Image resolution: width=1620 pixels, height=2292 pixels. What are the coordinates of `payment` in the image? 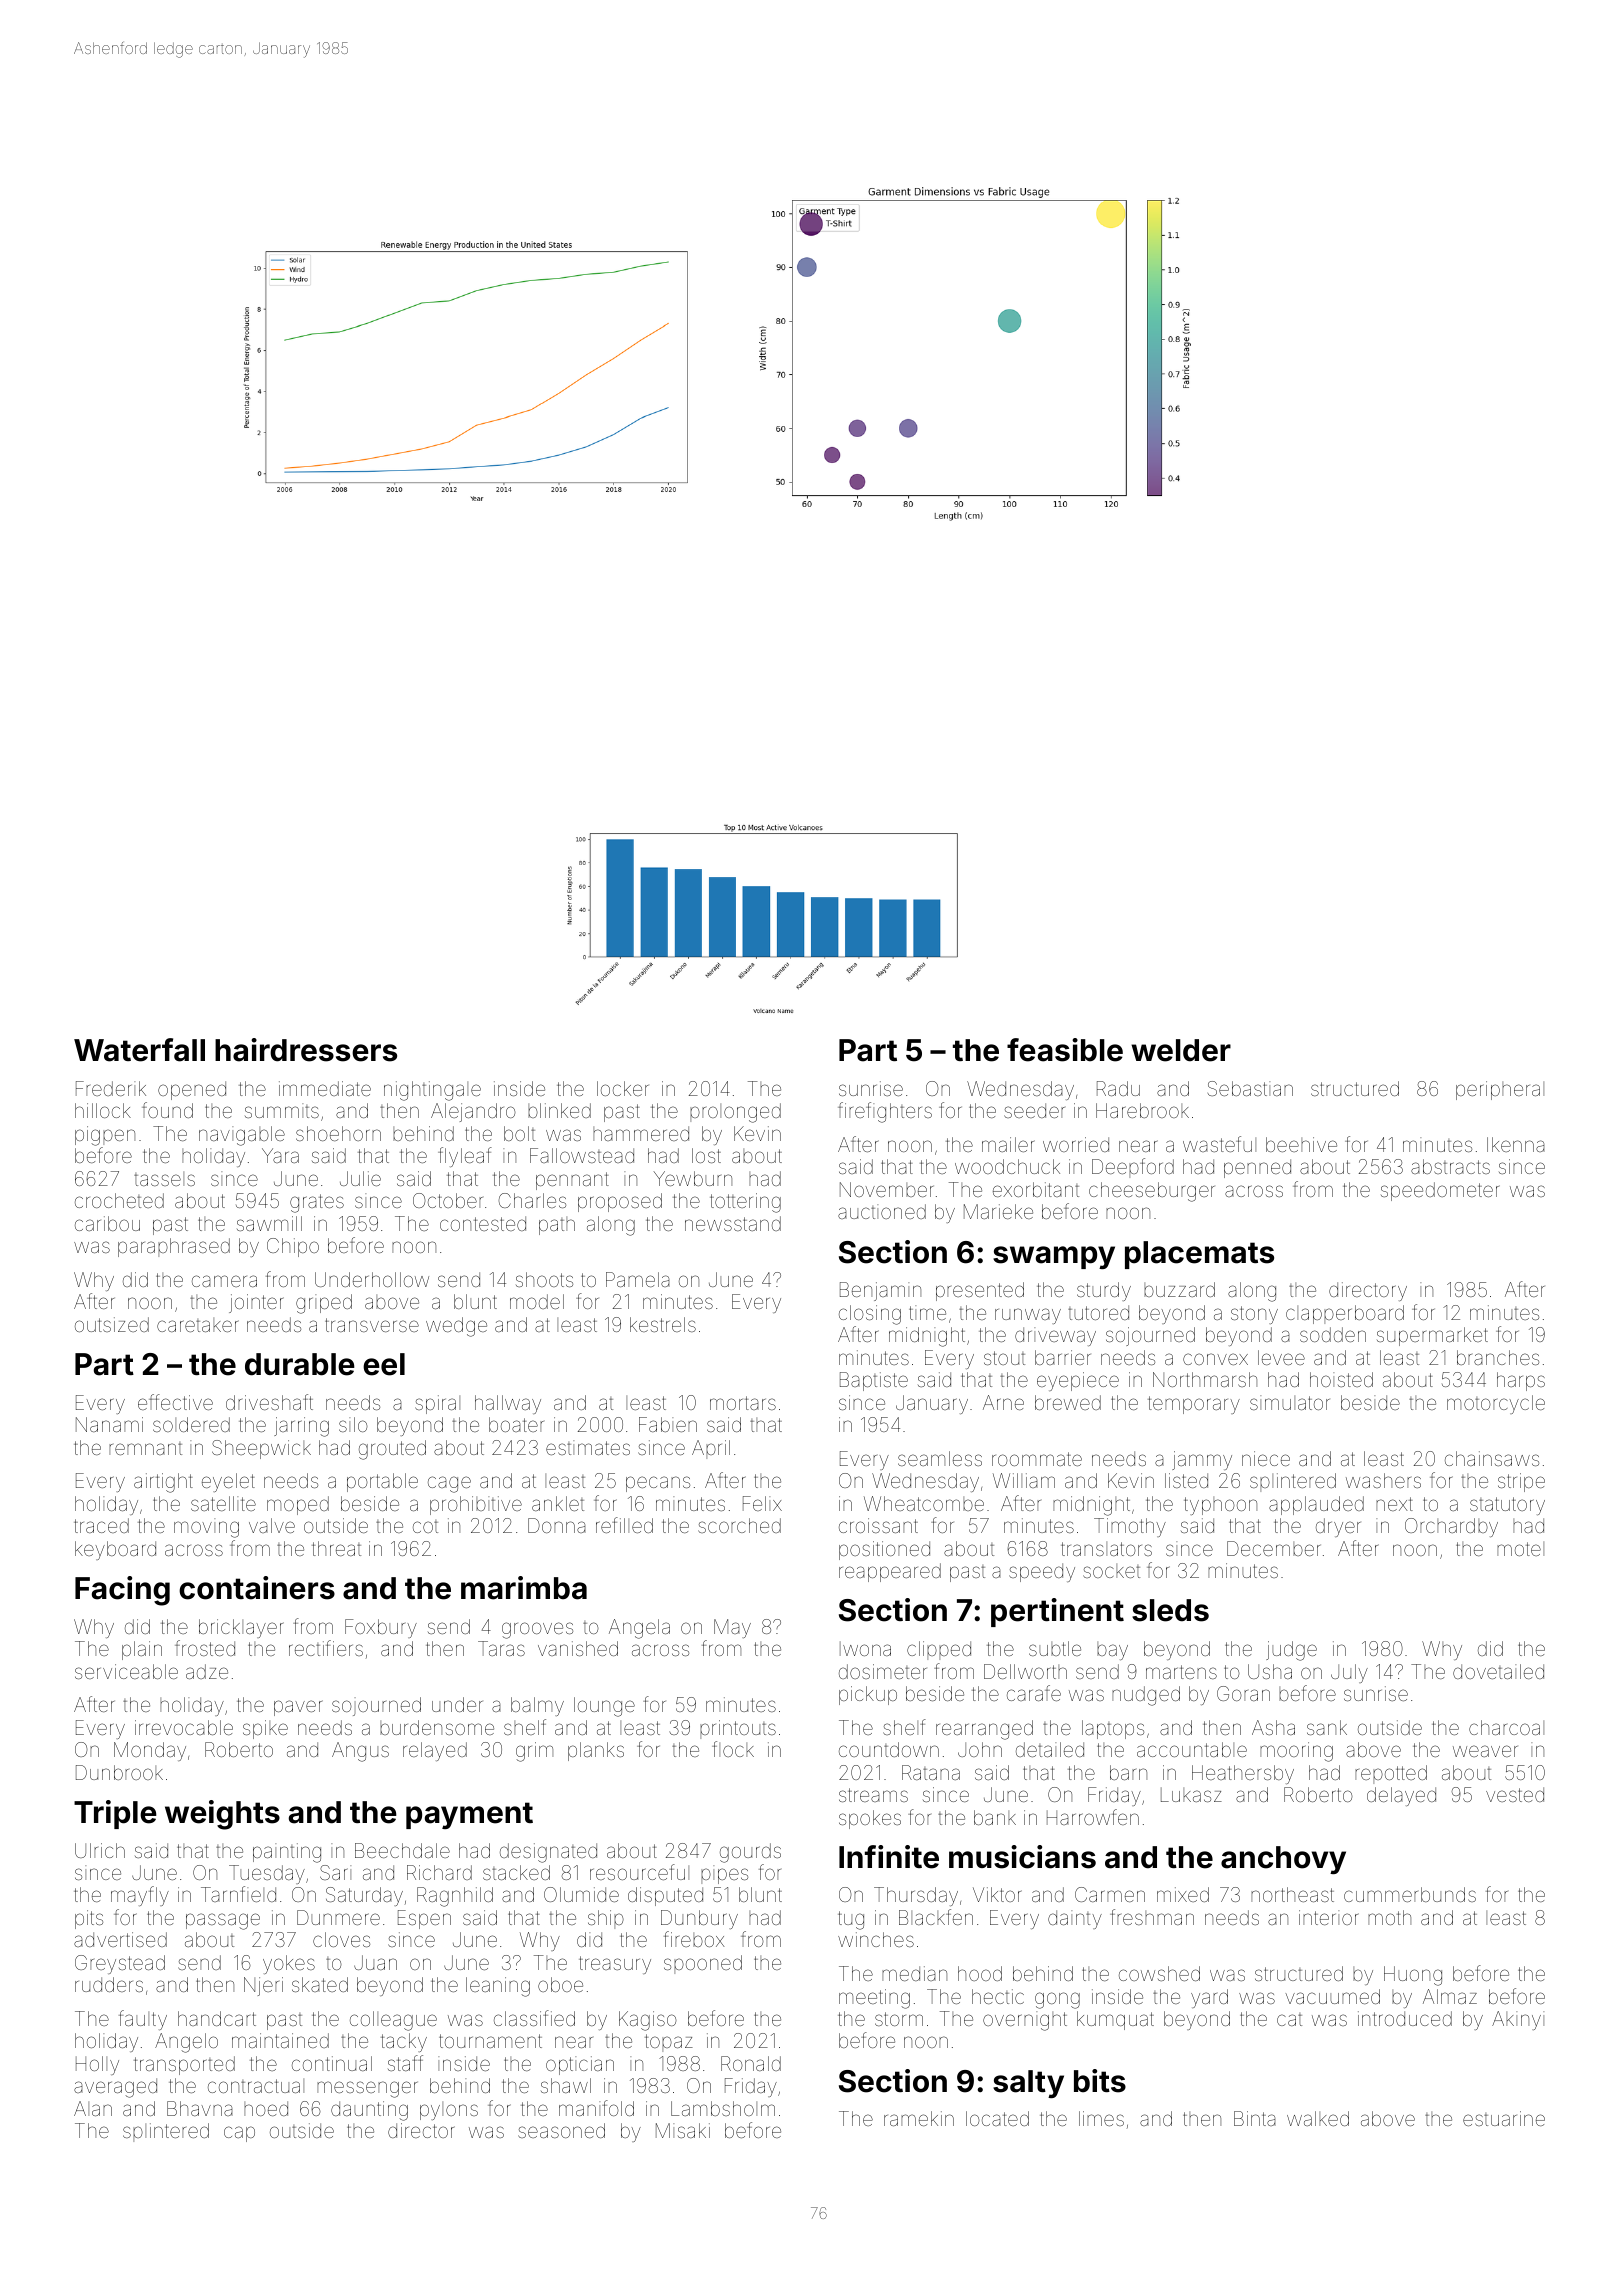 It's located at (469, 1815).
